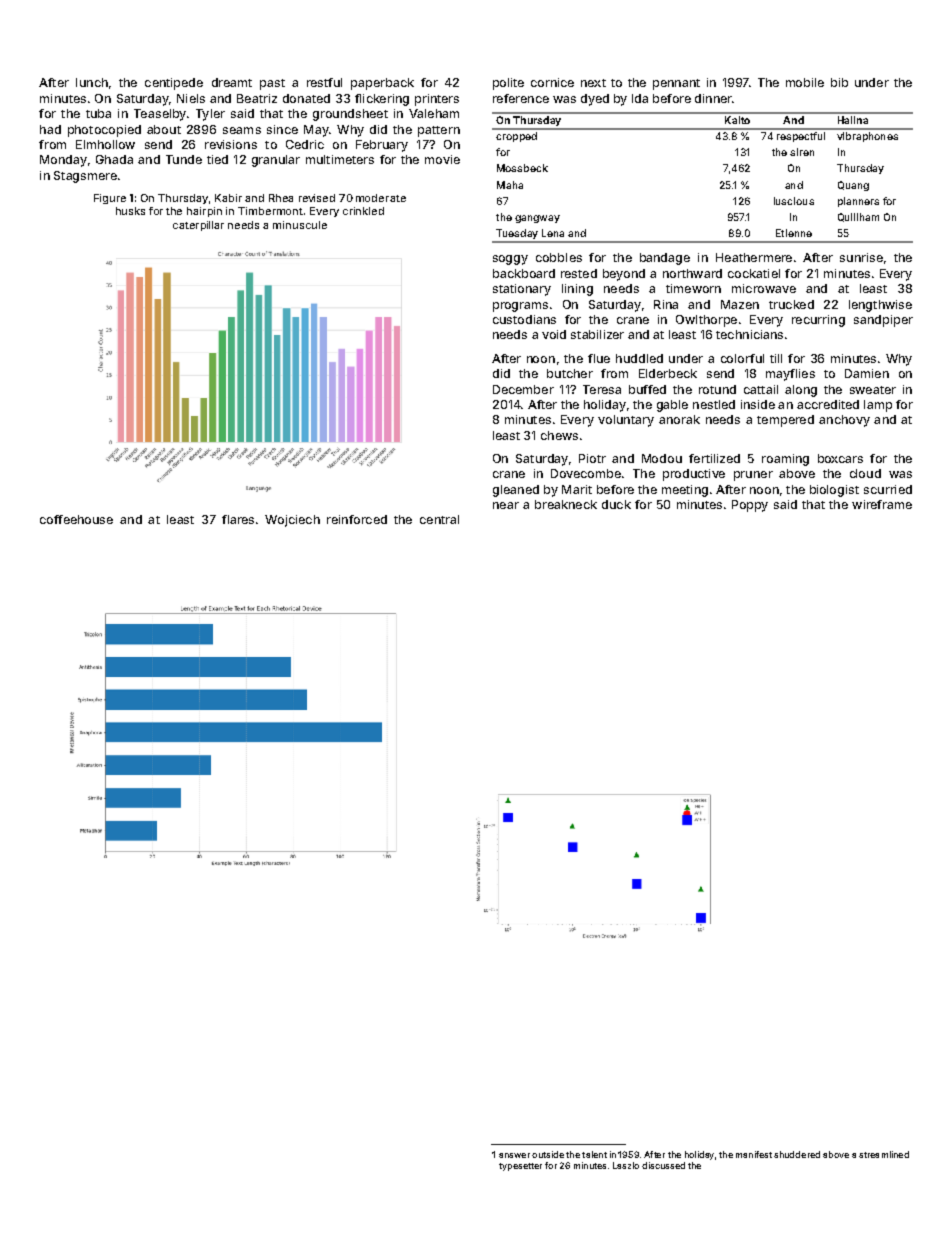  What do you see at coordinates (750, 506) in the screenshot?
I see `Poppy` at bounding box center [750, 506].
